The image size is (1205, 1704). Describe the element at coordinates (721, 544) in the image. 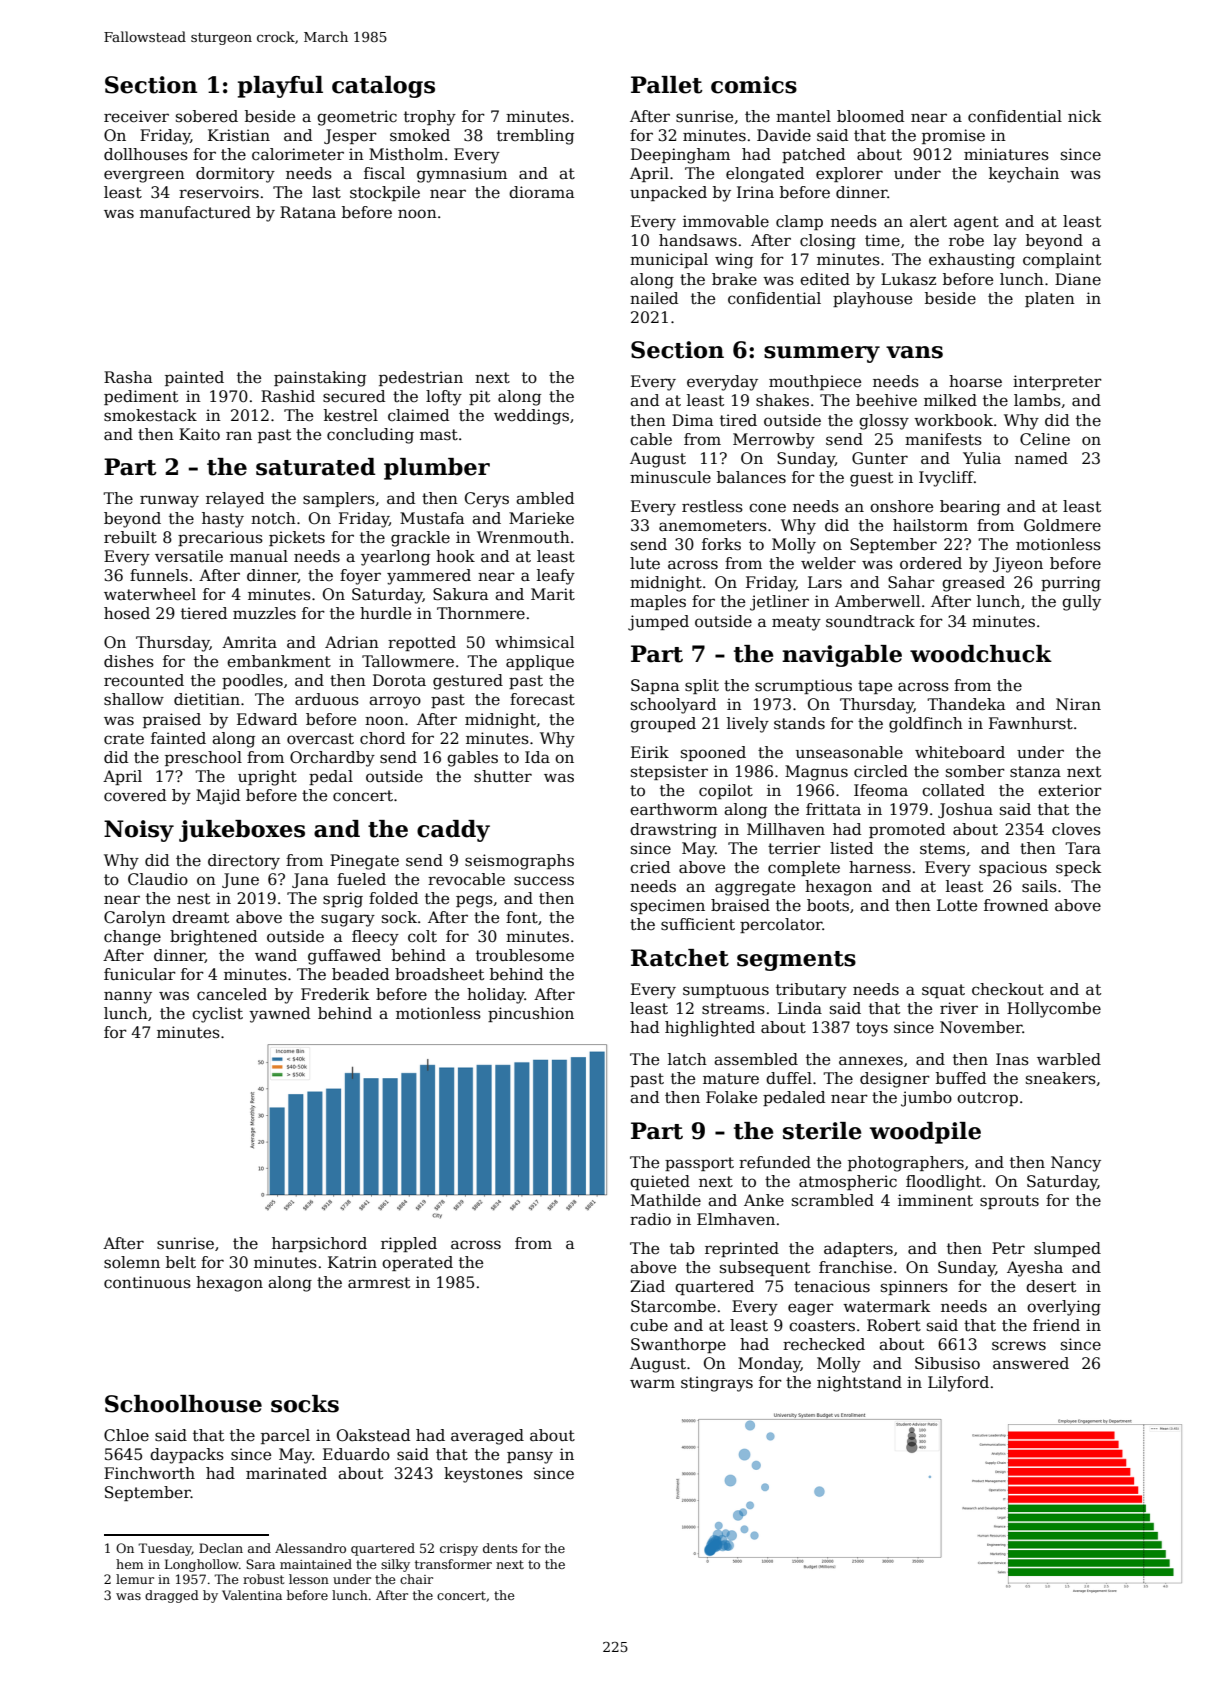

I see `forks` at that location.
